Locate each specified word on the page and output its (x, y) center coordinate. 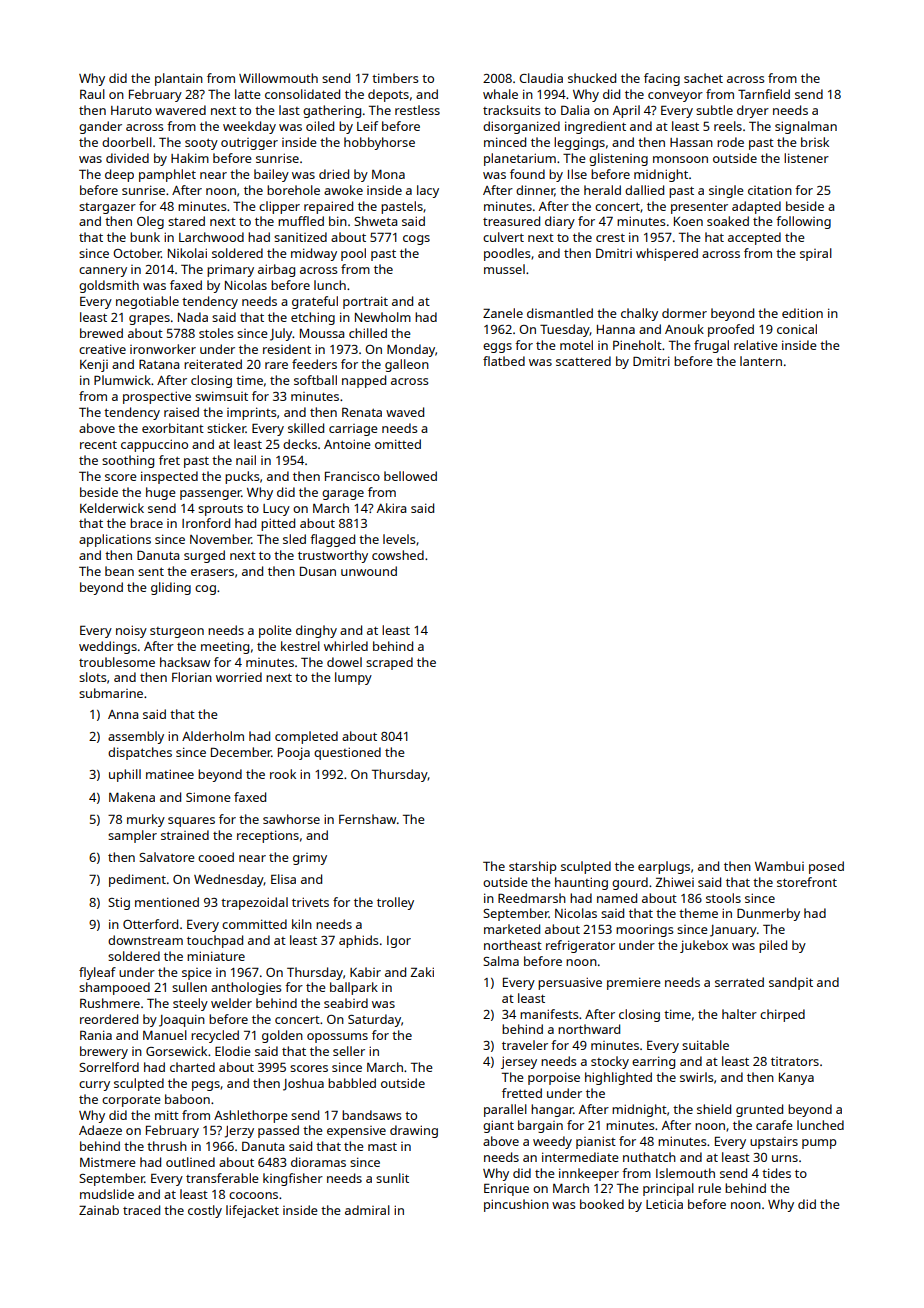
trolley (395, 903)
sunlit (392, 1178)
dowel (344, 662)
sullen (189, 987)
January (733, 931)
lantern (761, 361)
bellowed (410, 476)
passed (278, 1131)
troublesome (117, 662)
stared (186, 221)
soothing (128, 461)
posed (826, 867)
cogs (416, 240)
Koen (688, 221)
